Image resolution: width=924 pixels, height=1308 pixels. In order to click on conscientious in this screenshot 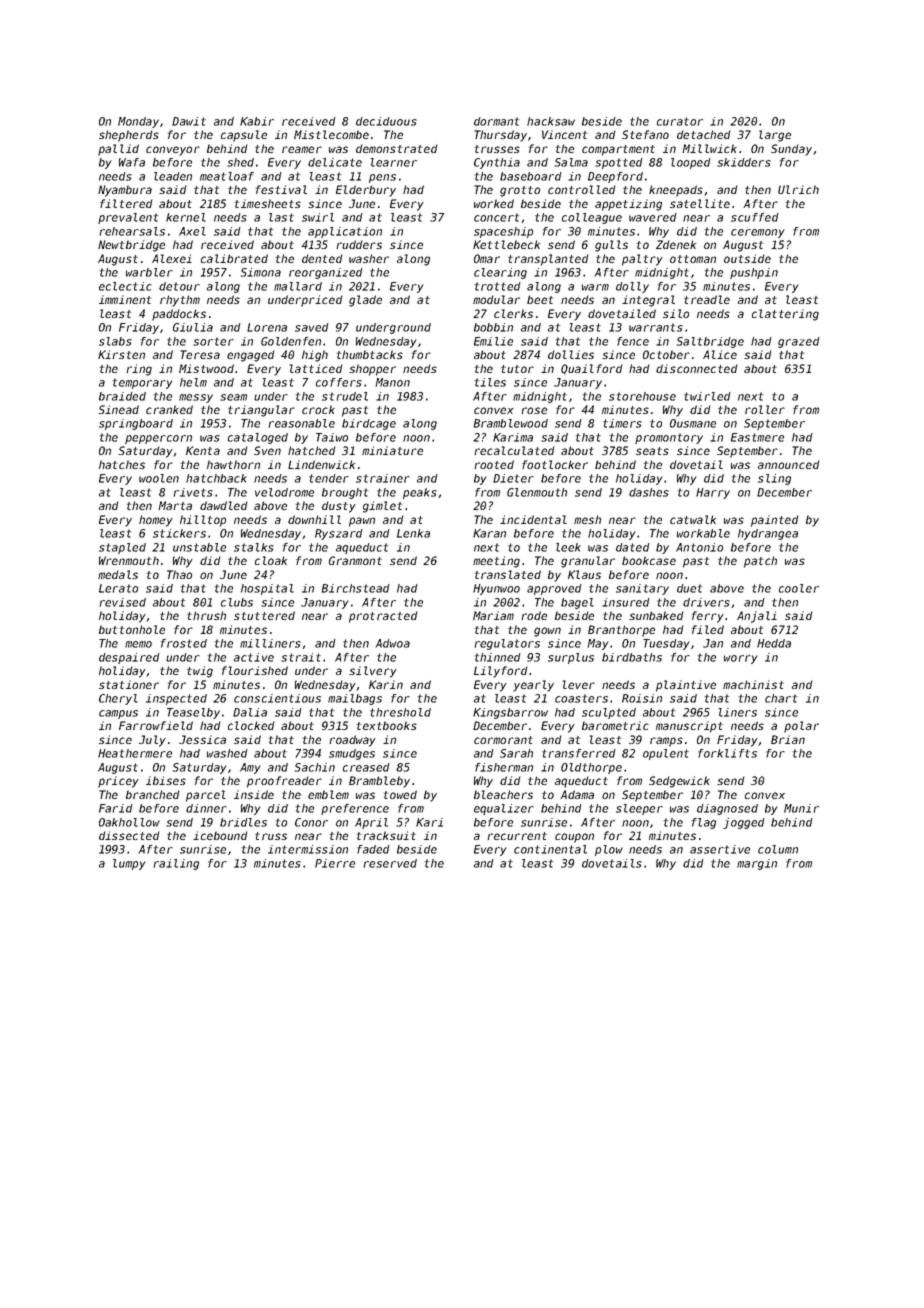, I will do `click(277, 698)`.
